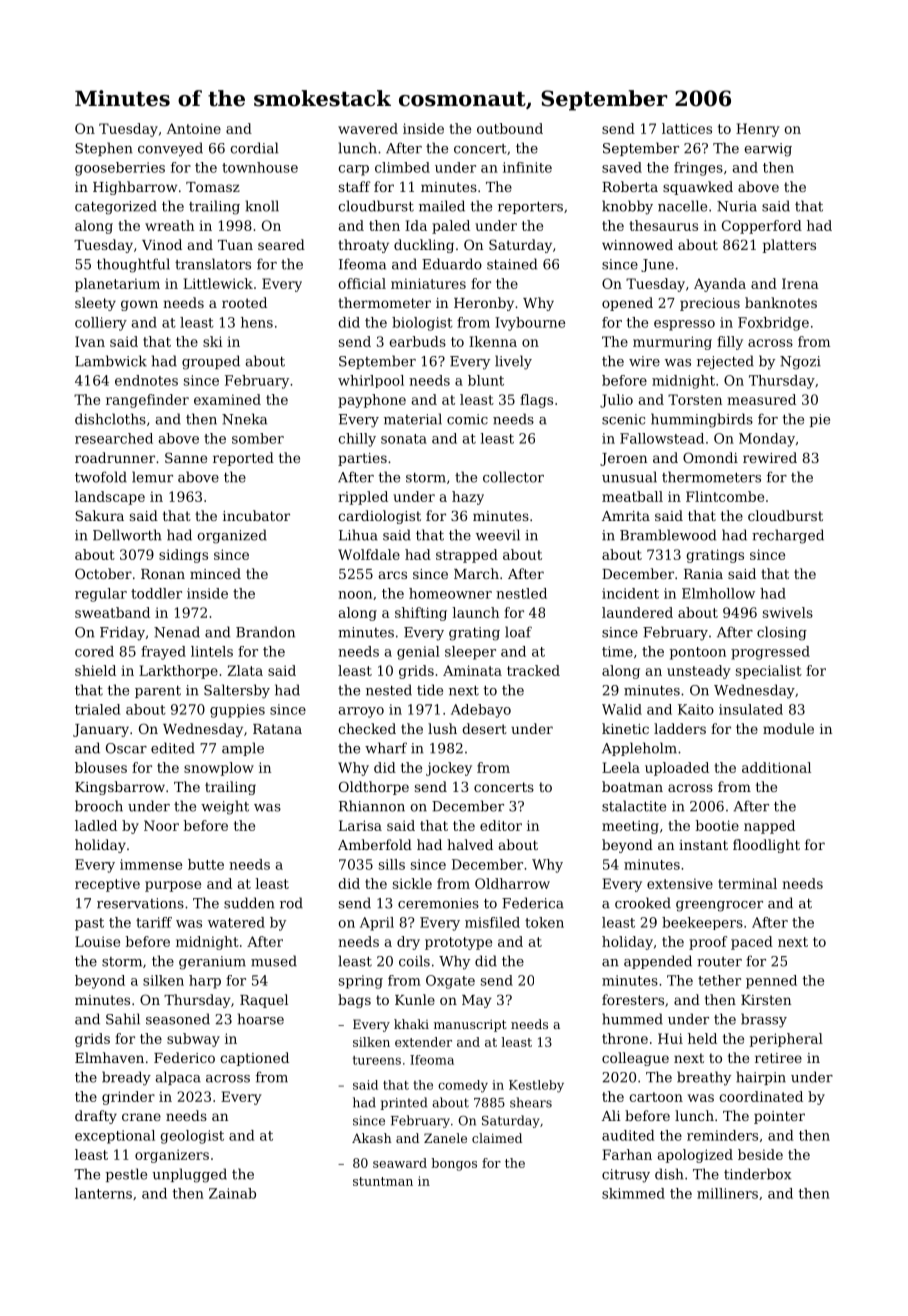 Image resolution: width=908 pixels, height=1316 pixels. What do you see at coordinates (766, 1000) in the page?
I see `Kirsten` at bounding box center [766, 1000].
